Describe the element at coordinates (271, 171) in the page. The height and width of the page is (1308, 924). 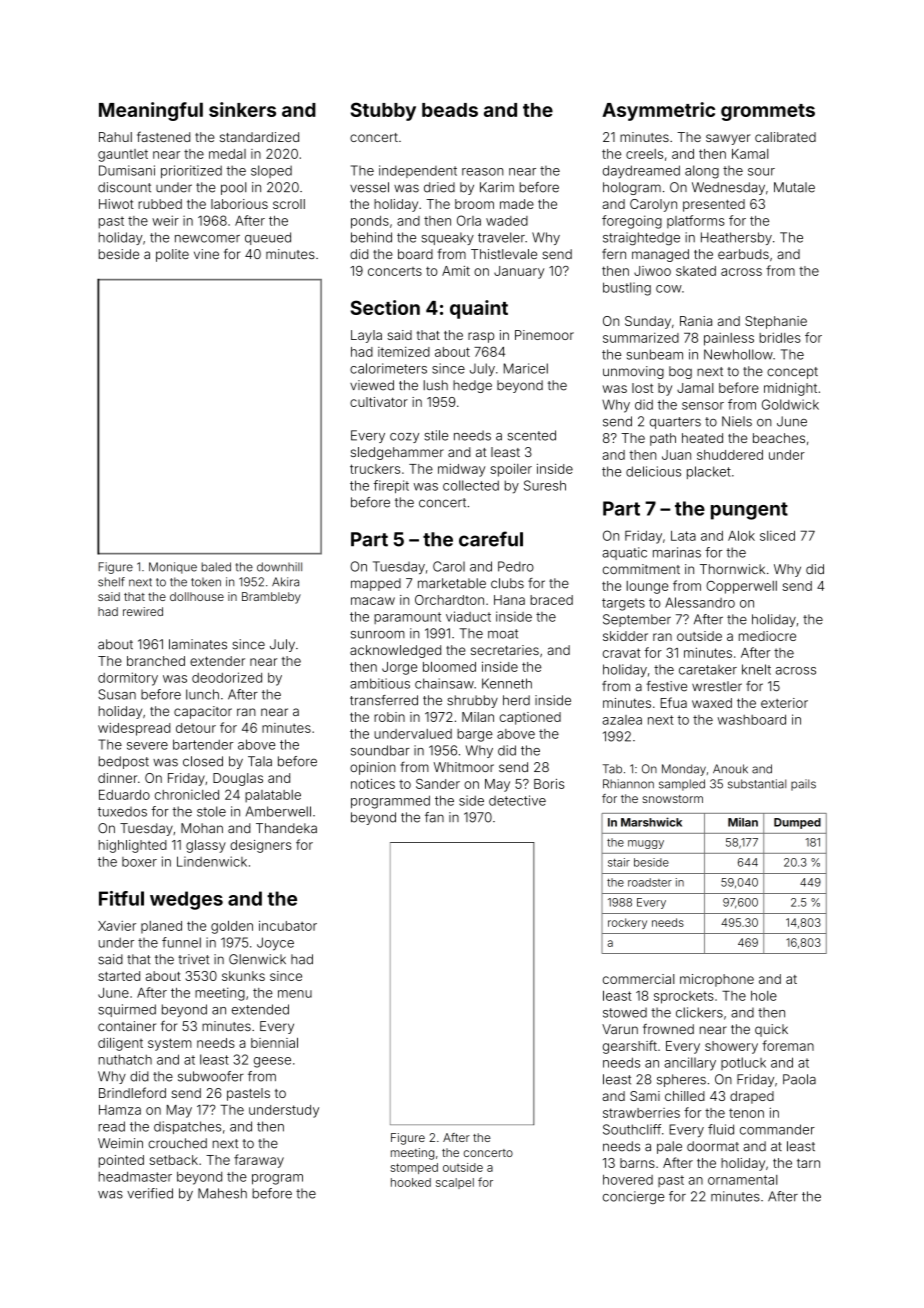
I see `sloped` at that location.
